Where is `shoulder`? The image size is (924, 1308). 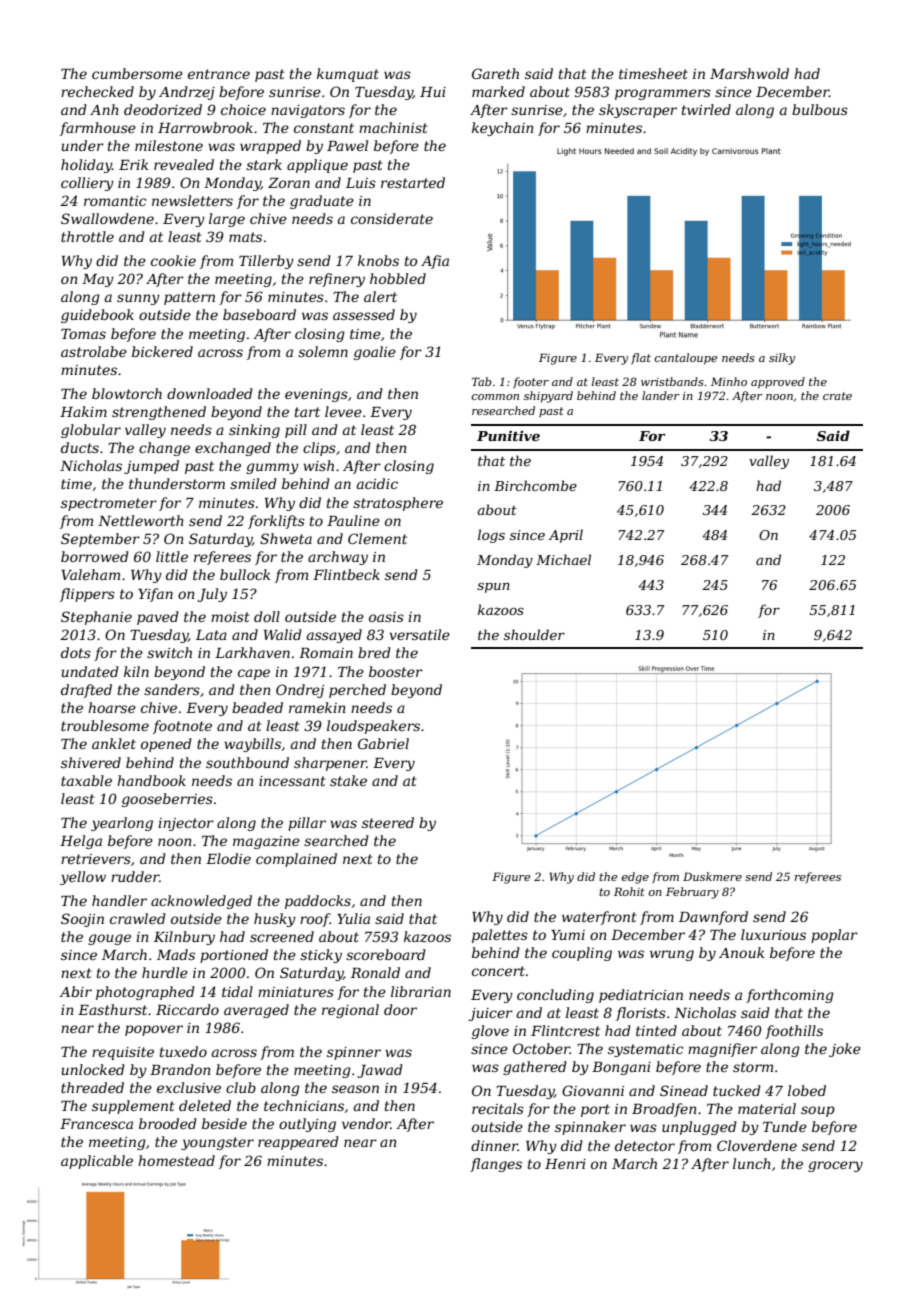 shoulder is located at coordinates (534, 634).
